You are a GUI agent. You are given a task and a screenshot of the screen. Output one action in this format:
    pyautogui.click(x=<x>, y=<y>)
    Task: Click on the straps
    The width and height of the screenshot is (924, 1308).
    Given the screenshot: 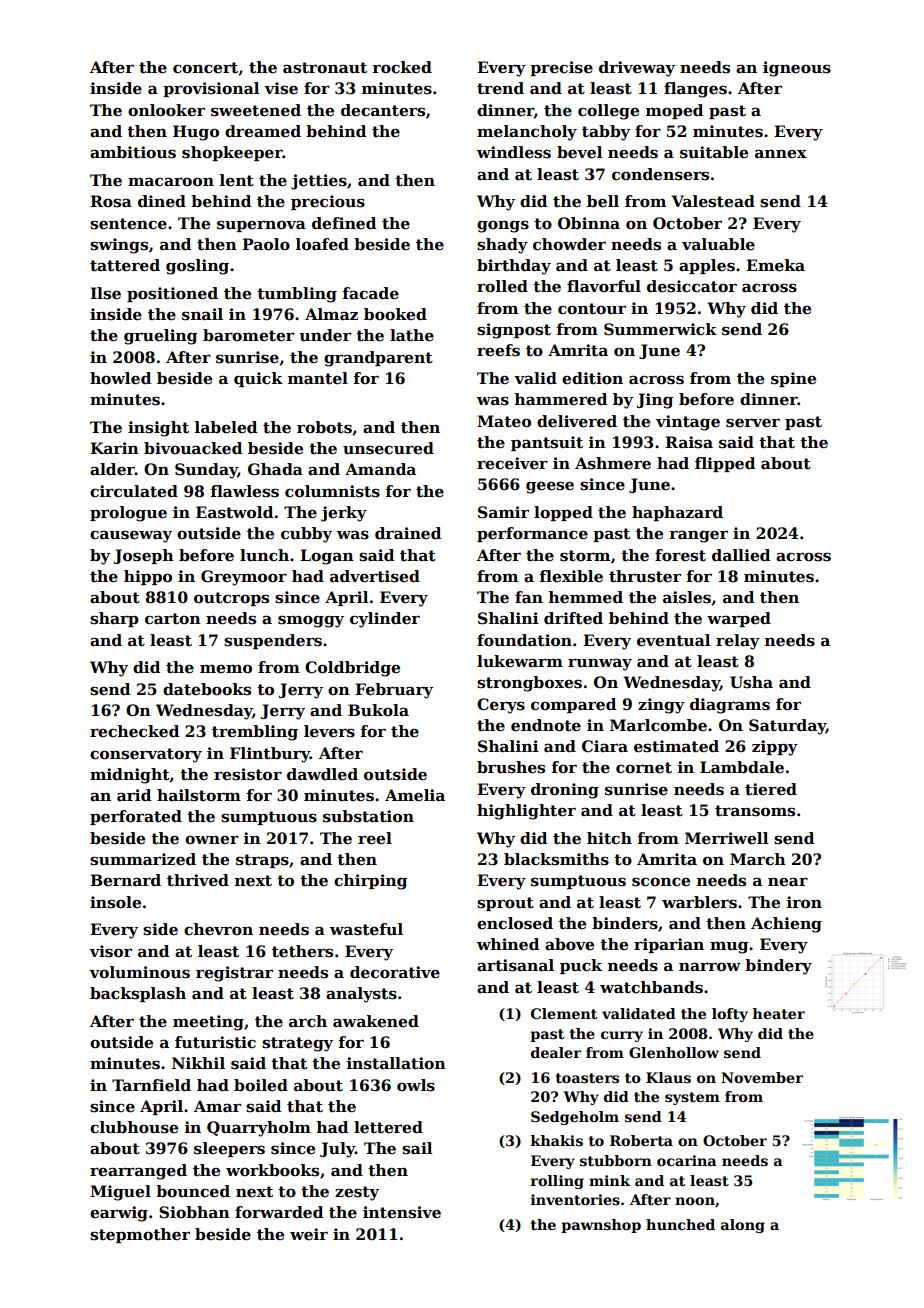 What is the action you would take?
    pyautogui.click(x=262, y=861)
